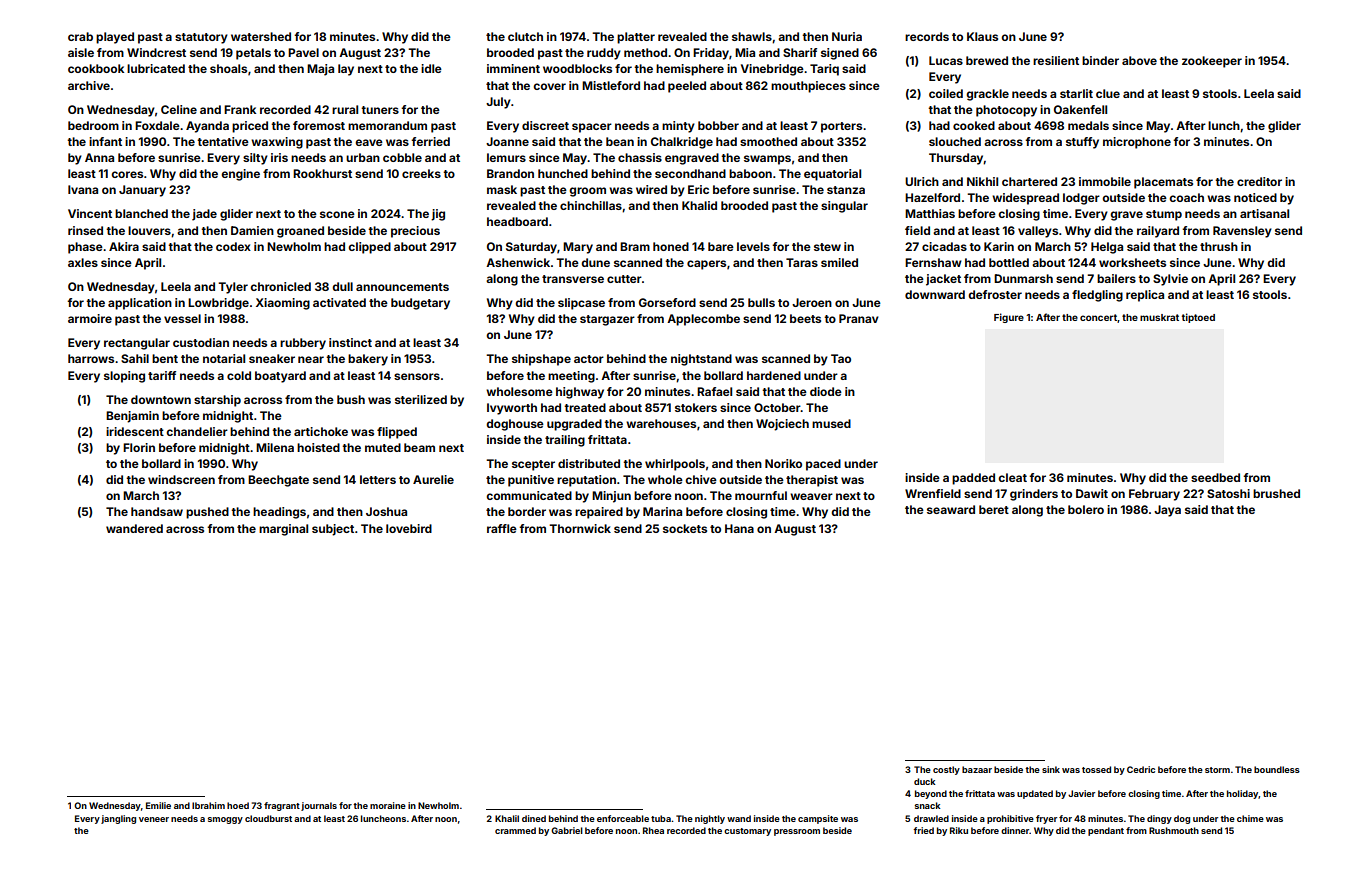 Image resolution: width=1372 pixels, height=887 pixels. What do you see at coordinates (303, 52) in the screenshot?
I see `Pavel` at bounding box center [303, 52].
